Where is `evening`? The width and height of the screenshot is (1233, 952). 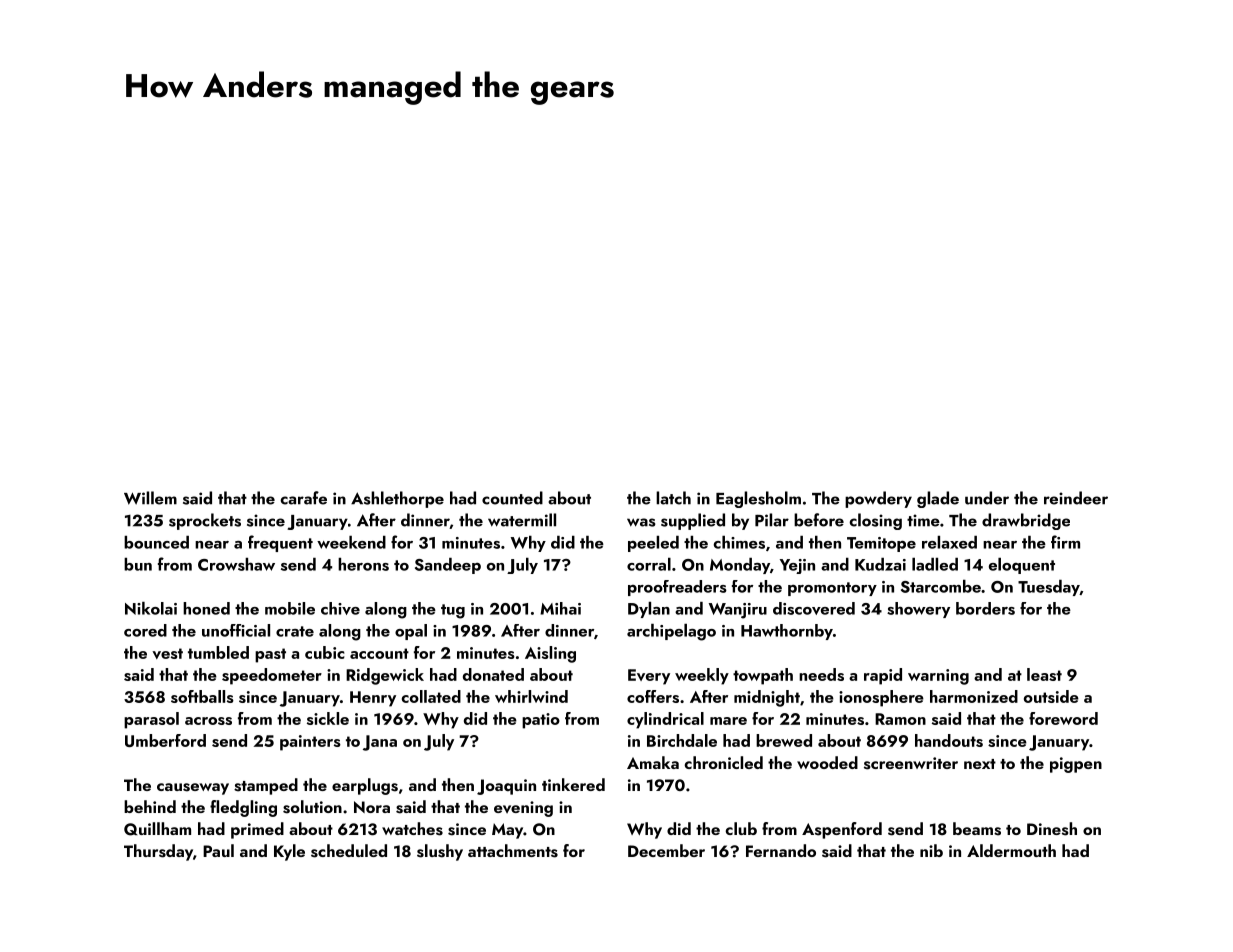
evening is located at coordinates (523, 809).
